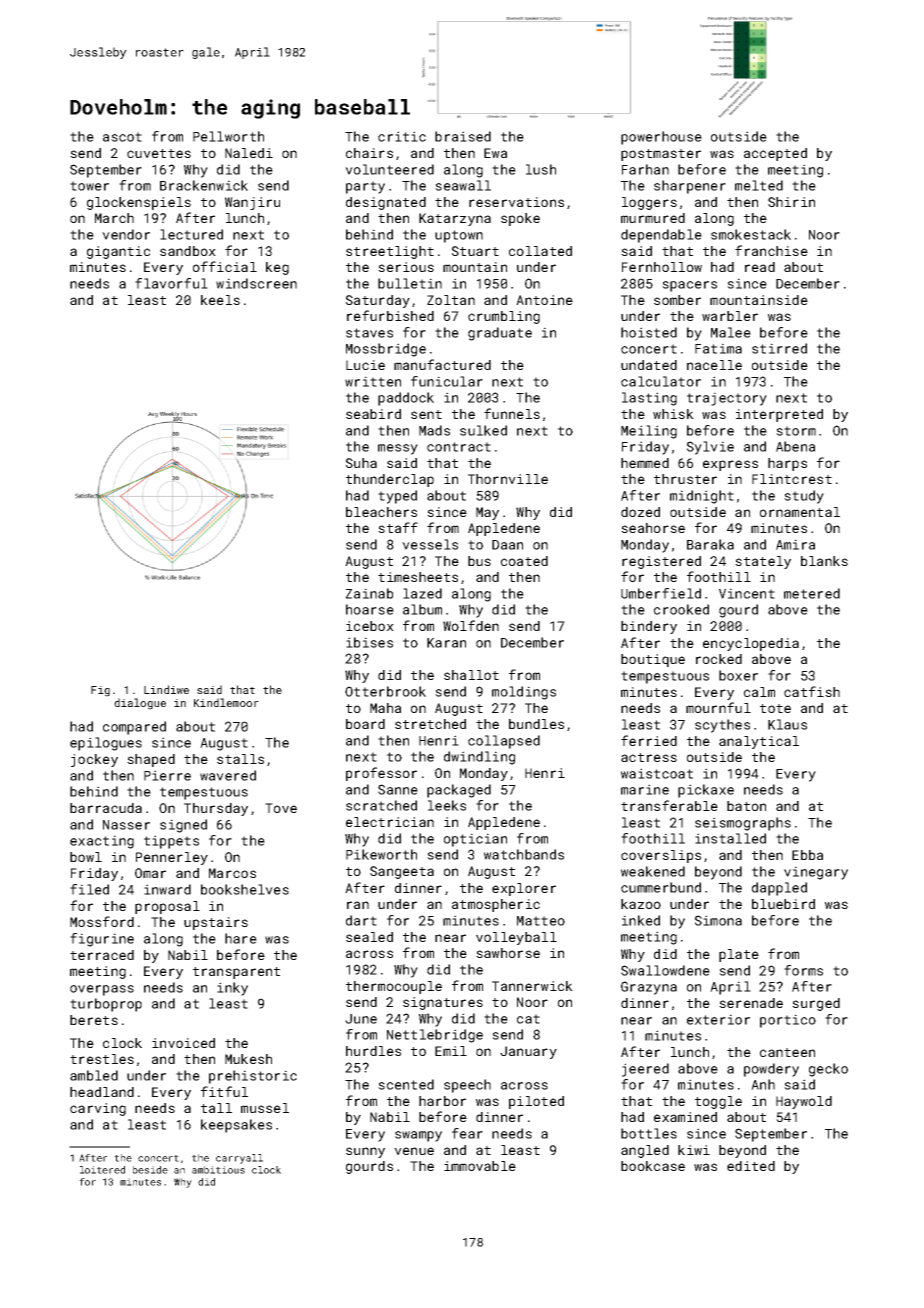 This screenshot has height=1308, width=924. What do you see at coordinates (828, 1070) in the screenshot?
I see `gecko` at bounding box center [828, 1070].
